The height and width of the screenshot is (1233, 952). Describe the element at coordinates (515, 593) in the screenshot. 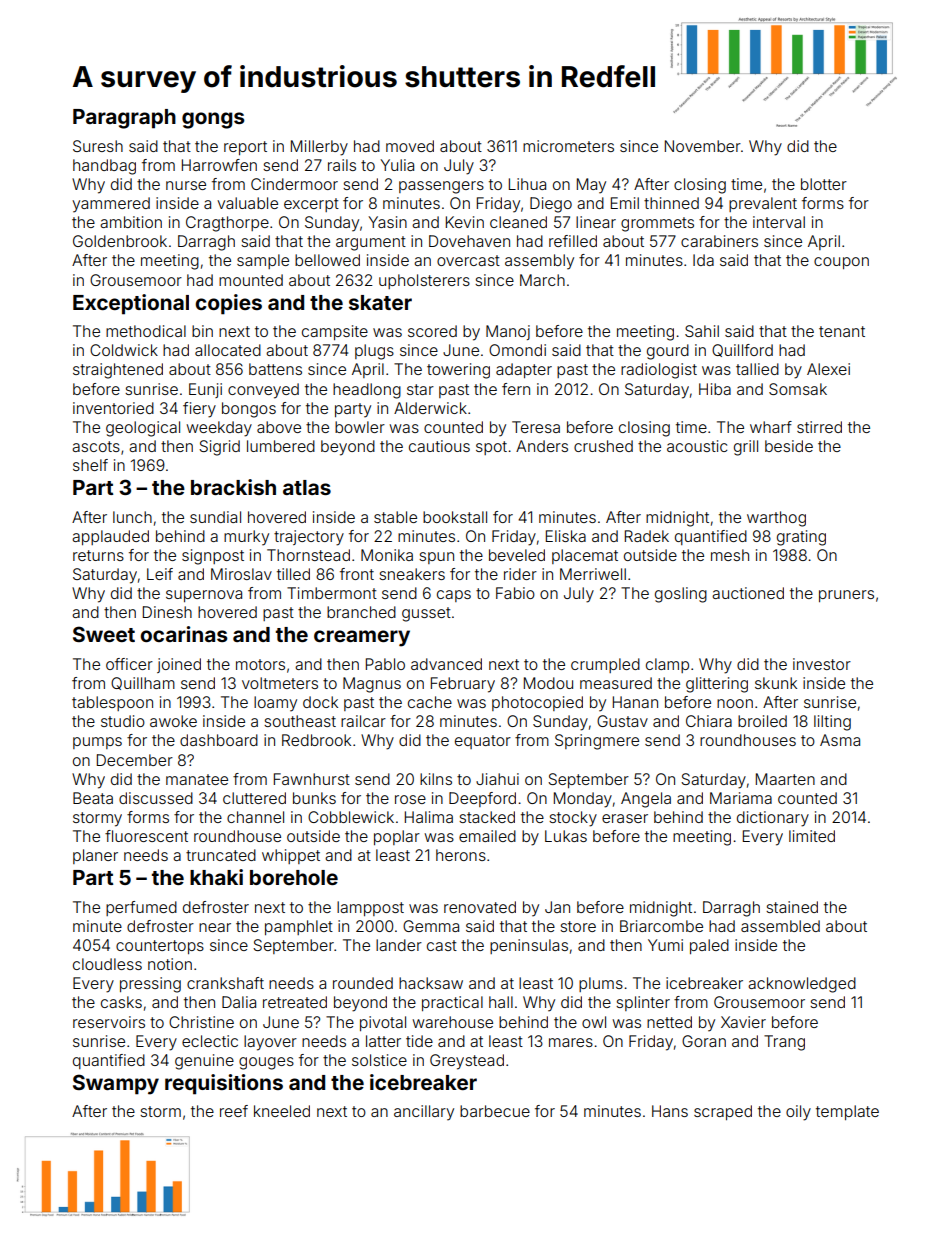

I see `Fabio` at that location.
